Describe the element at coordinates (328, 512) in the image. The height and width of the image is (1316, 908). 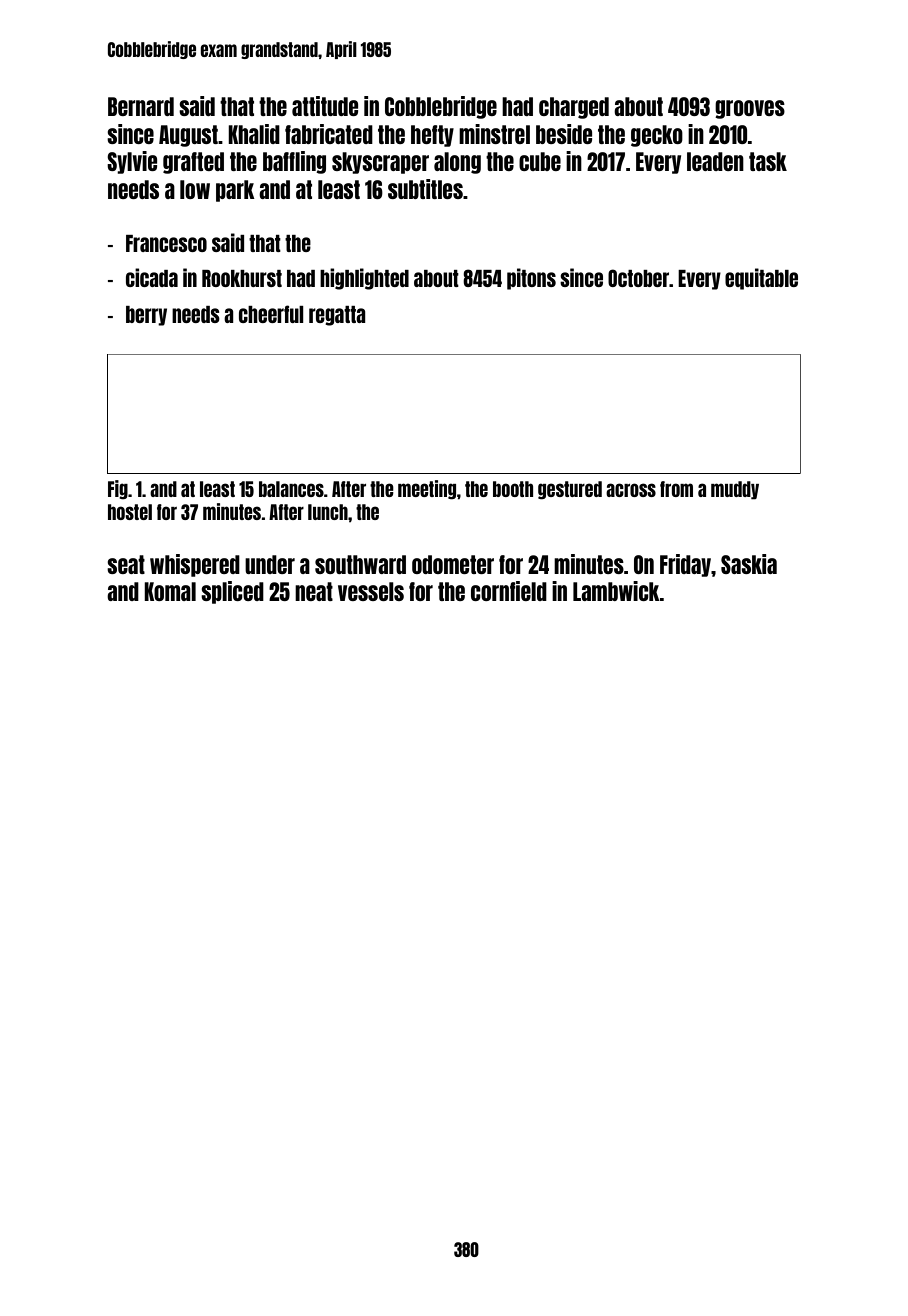
I see `lunch` at that location.
